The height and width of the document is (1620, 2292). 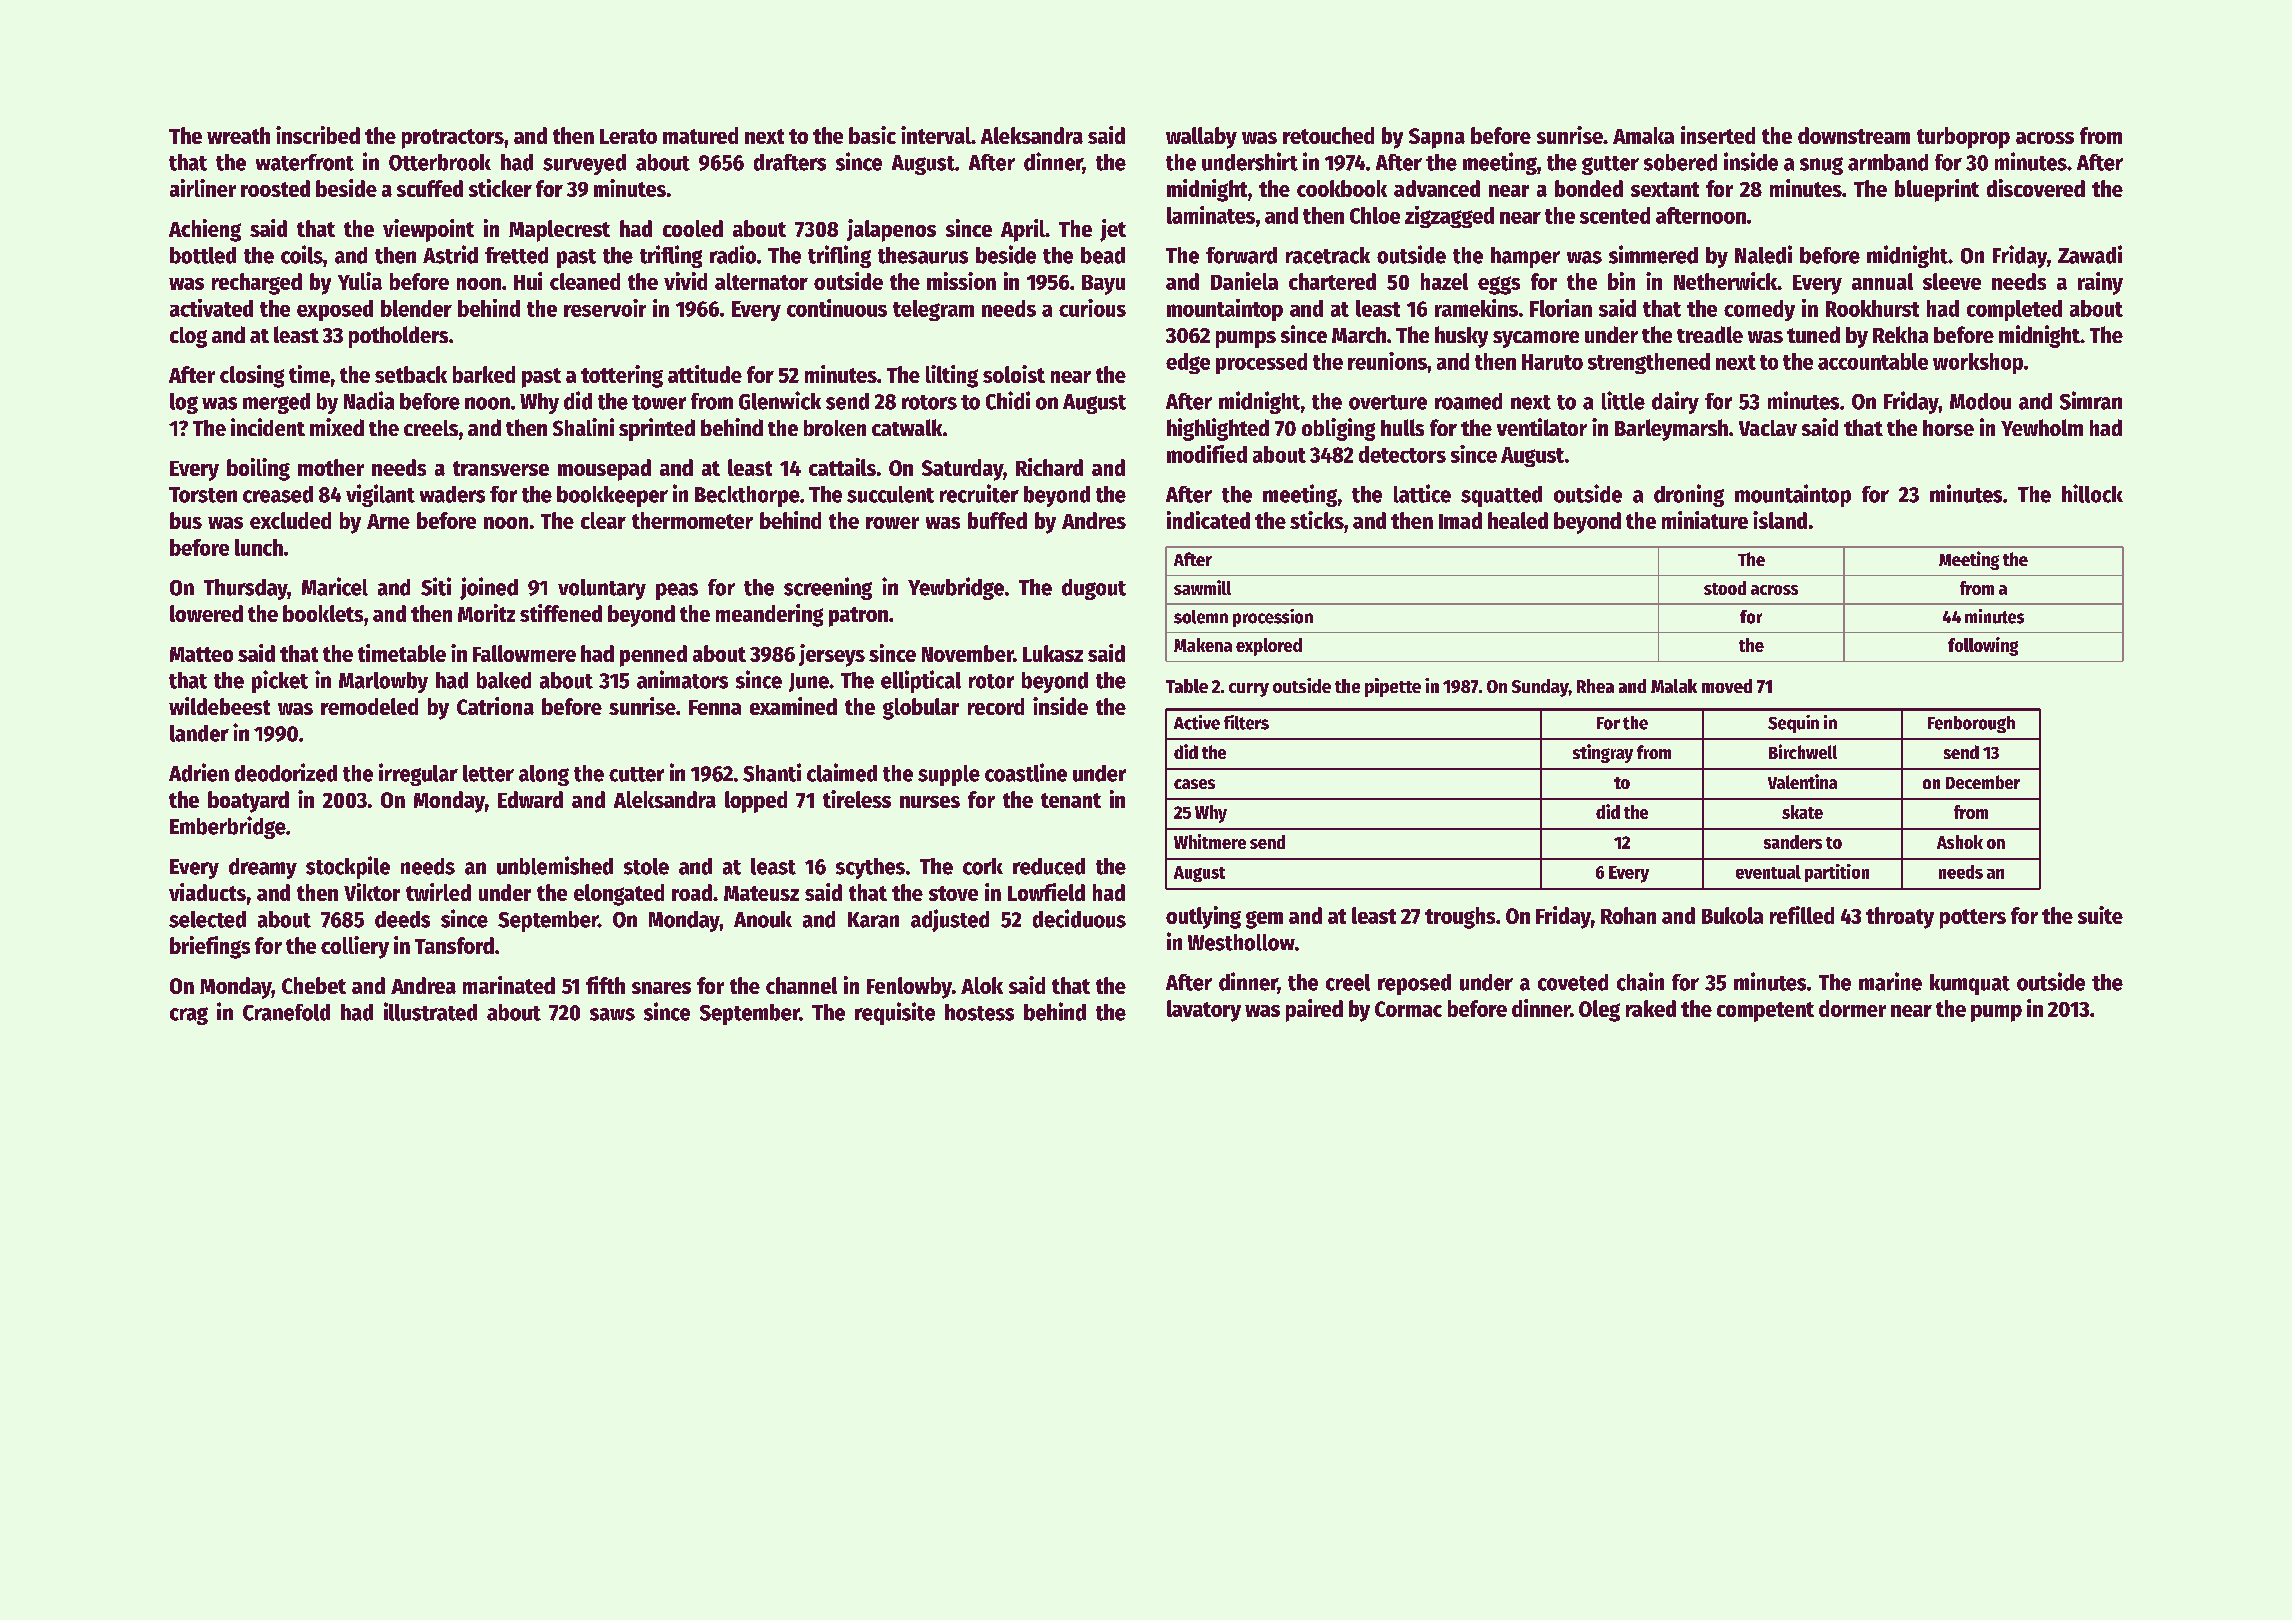 I want to click on interval, so click(x=936, y=135).
